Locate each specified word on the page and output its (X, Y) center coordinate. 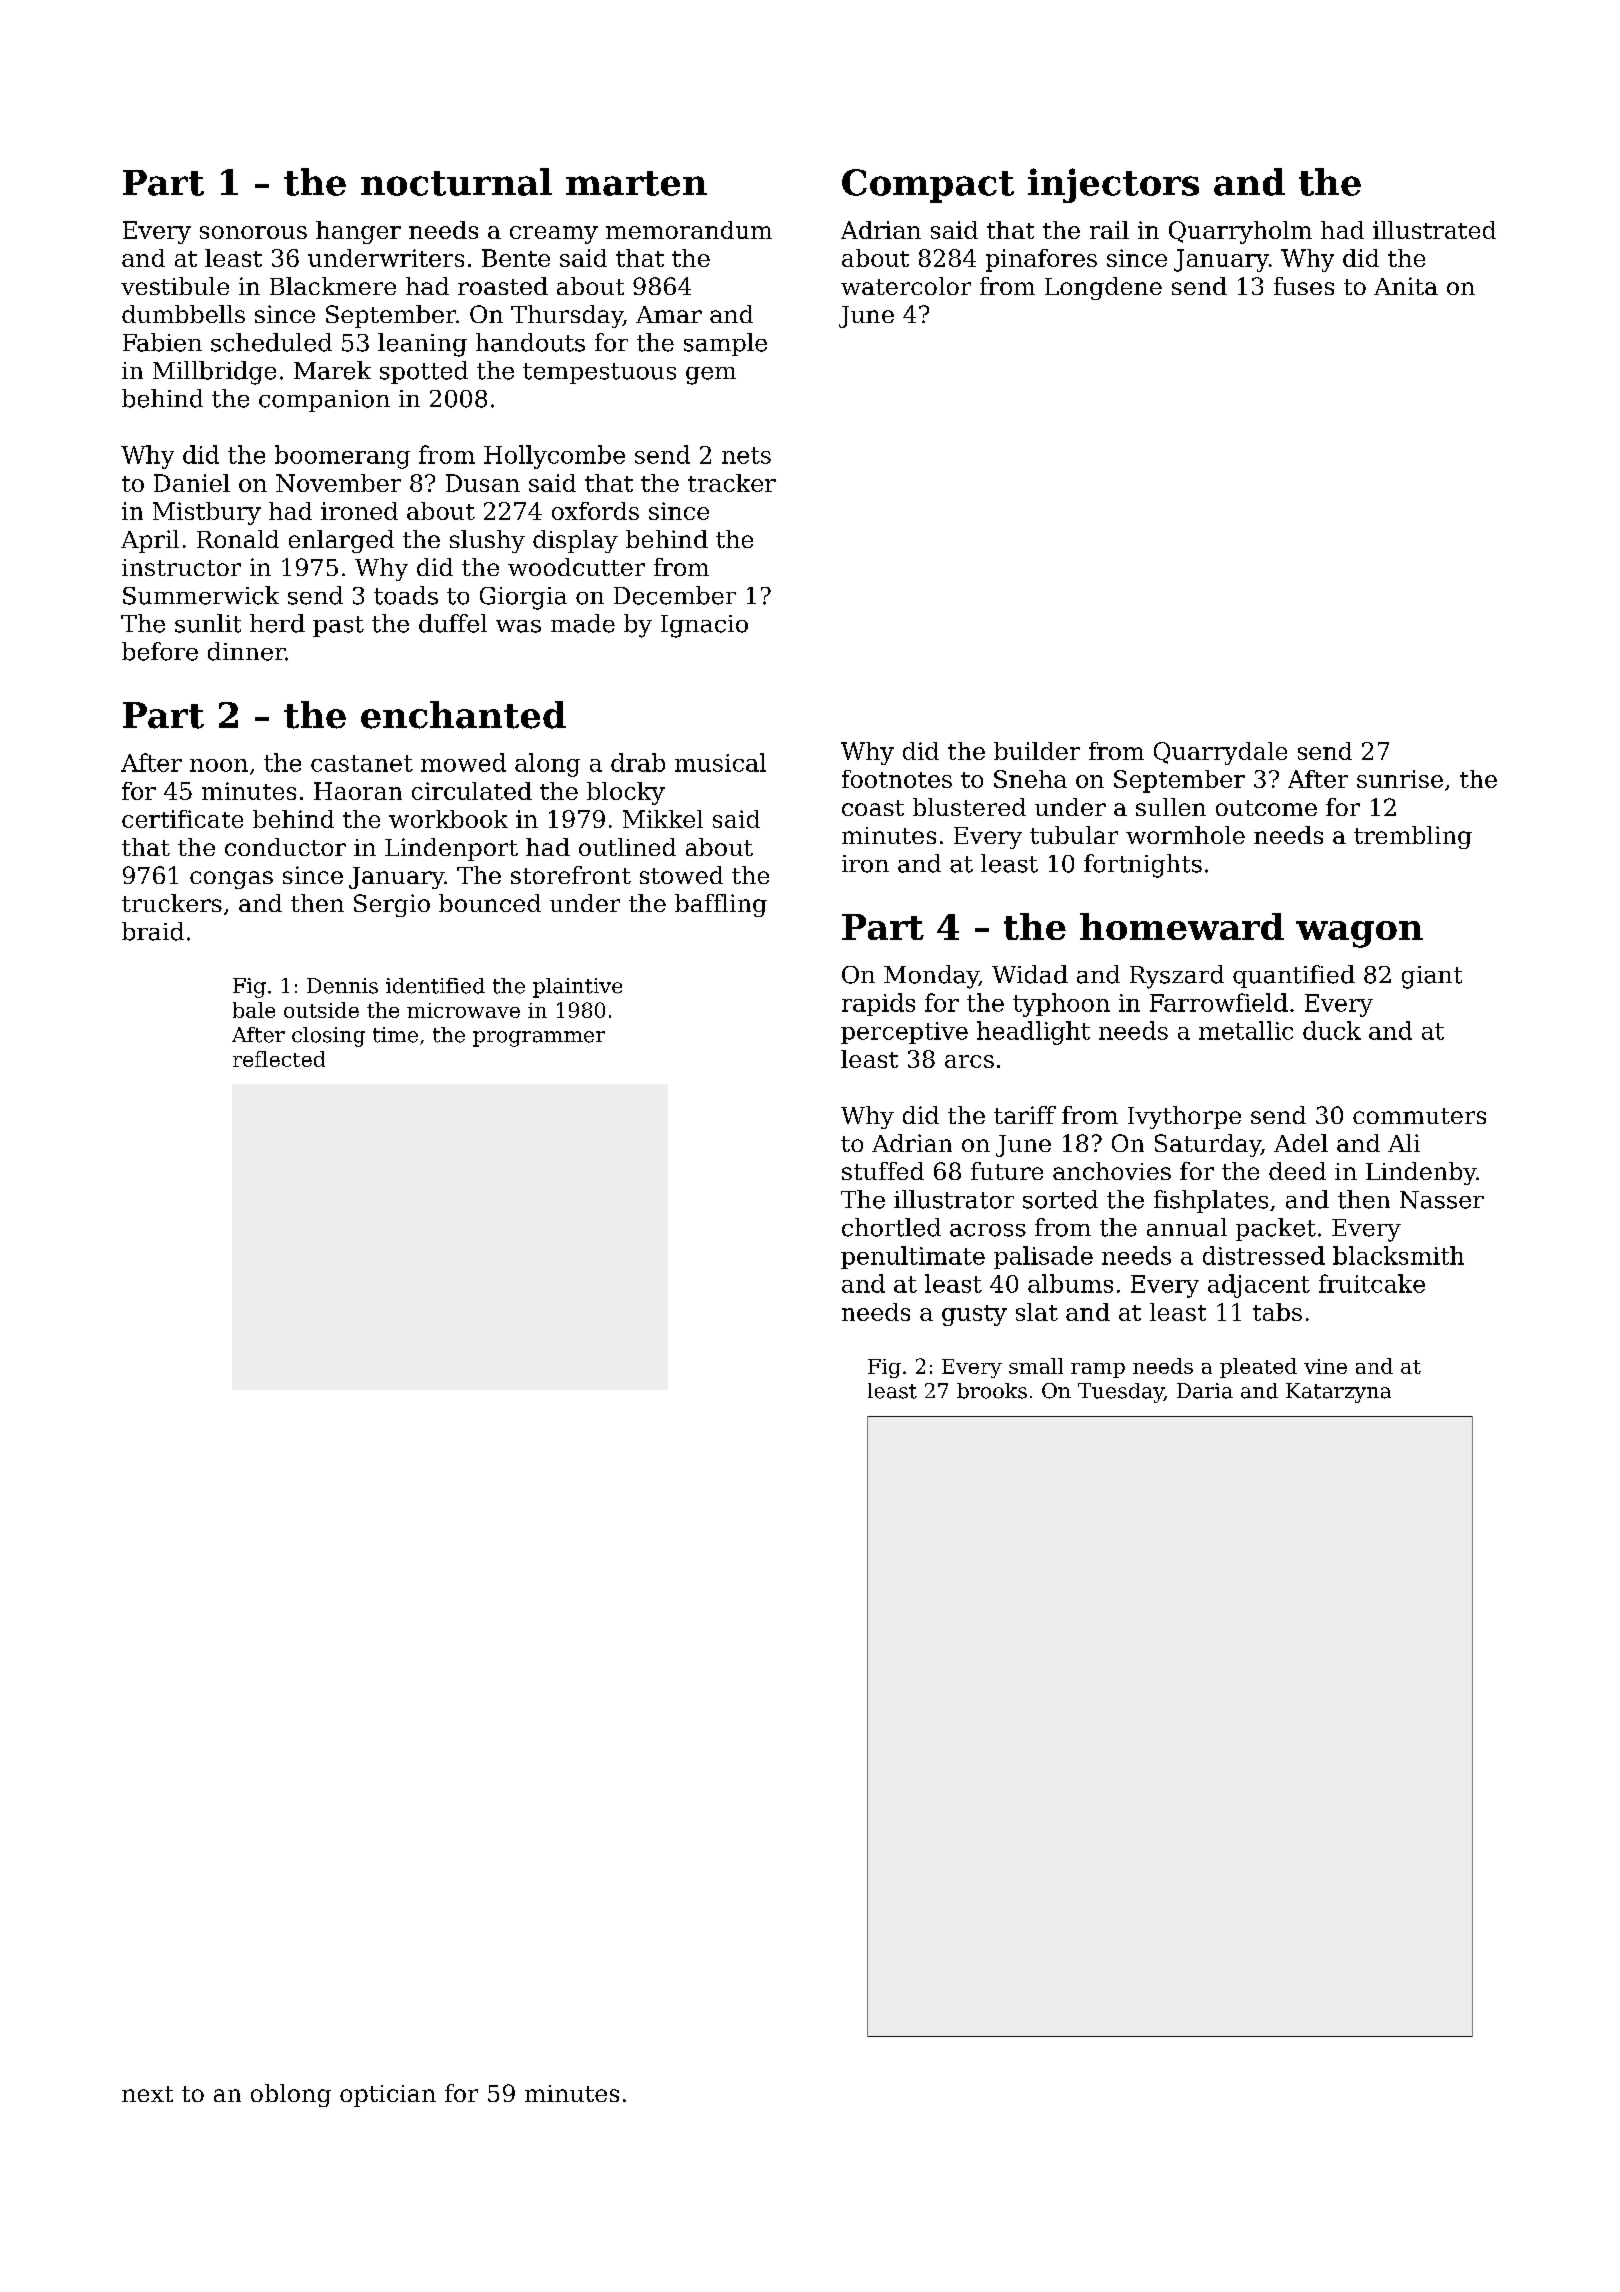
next (147, 2094)
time (395, 1035)
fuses (1304, 286)
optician (388, 2096)
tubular (1074, 835)
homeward (1182, 926)
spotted (424, 372)
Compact (928, 186)
